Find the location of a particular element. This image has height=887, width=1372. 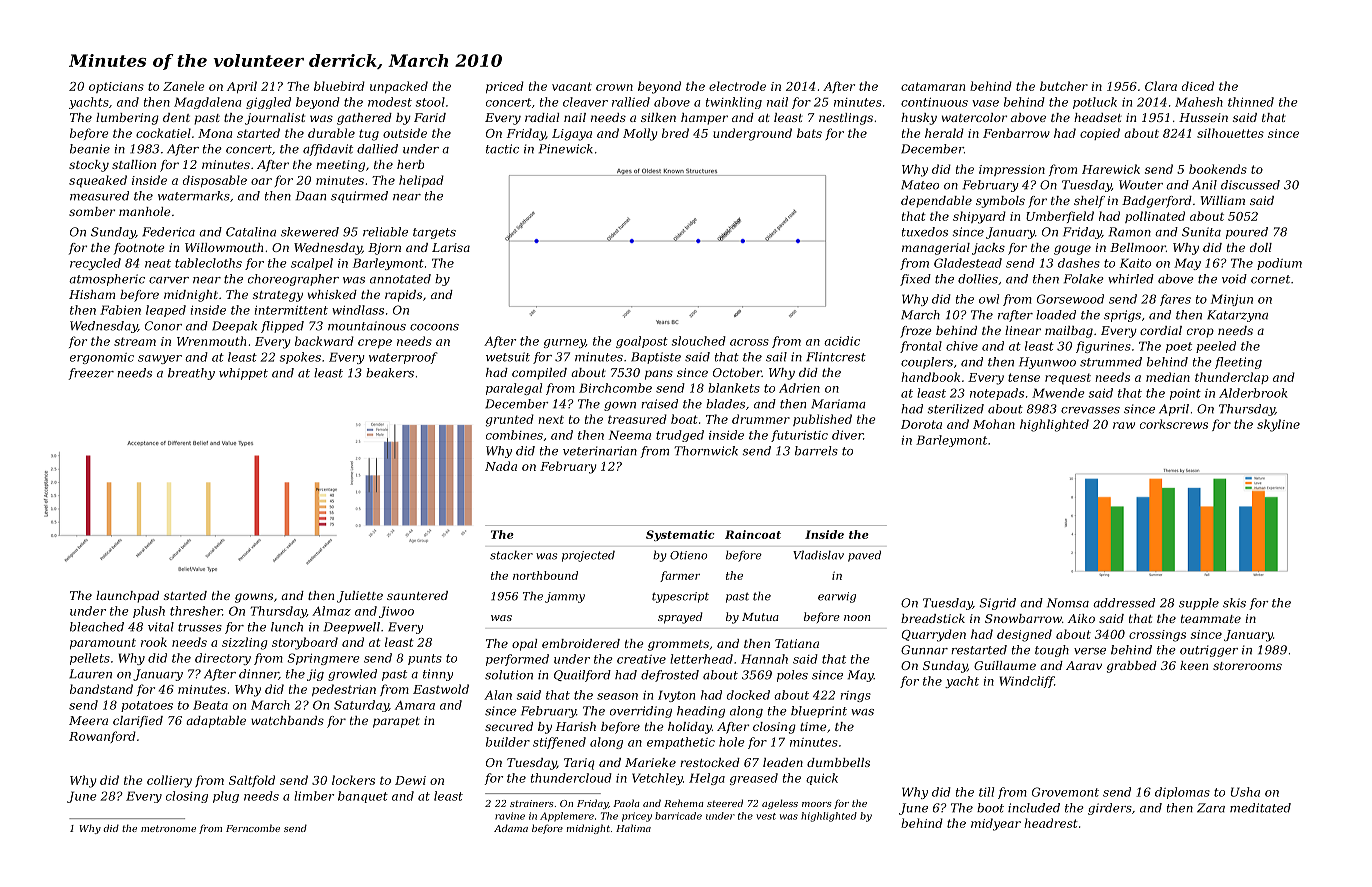

cornet is located at coordinates (1270, 279).
